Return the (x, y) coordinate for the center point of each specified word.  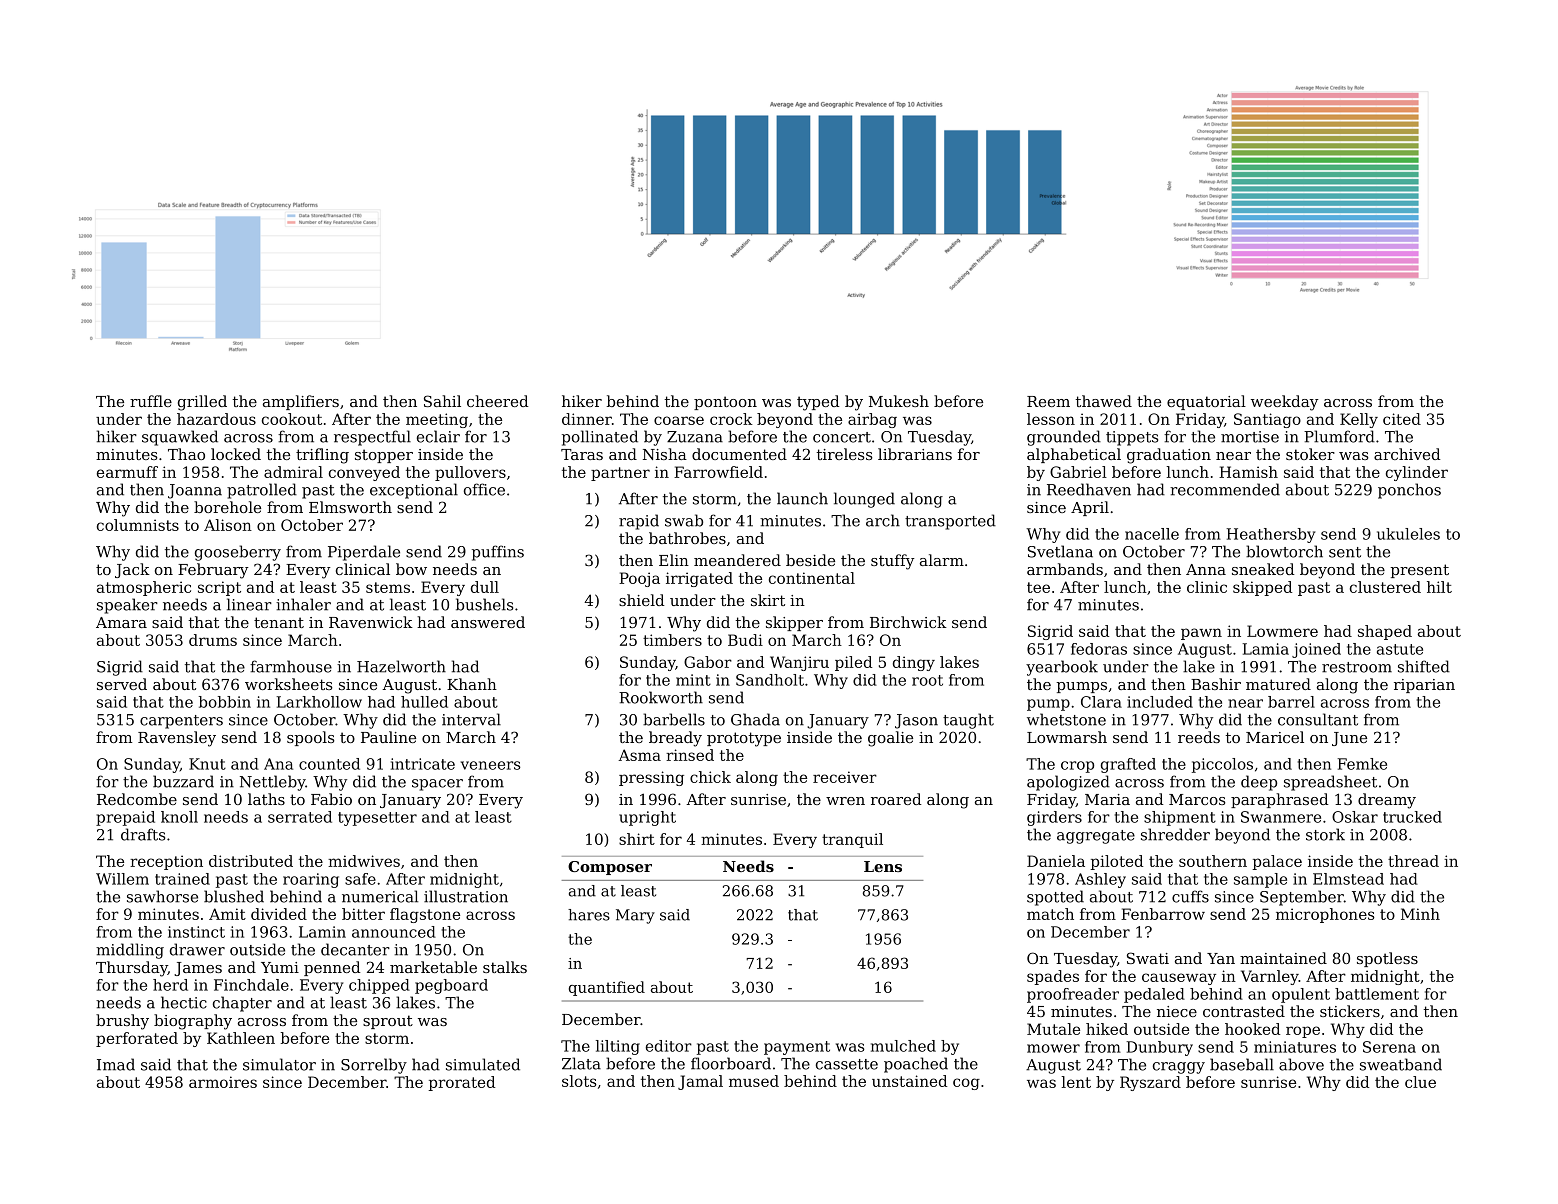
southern (1213, 861)
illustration (466, 896)
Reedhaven (1089, 489)
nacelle (1152, 534)
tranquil (852, 840)
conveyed (364, 473)
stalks (505, 967)
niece (1177, 1011)
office (484, 489)
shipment (1180, 818)
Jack (132, 570)
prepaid (125, 818)
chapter (242, 1004)
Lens (883, 866)
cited (1402, 419)
